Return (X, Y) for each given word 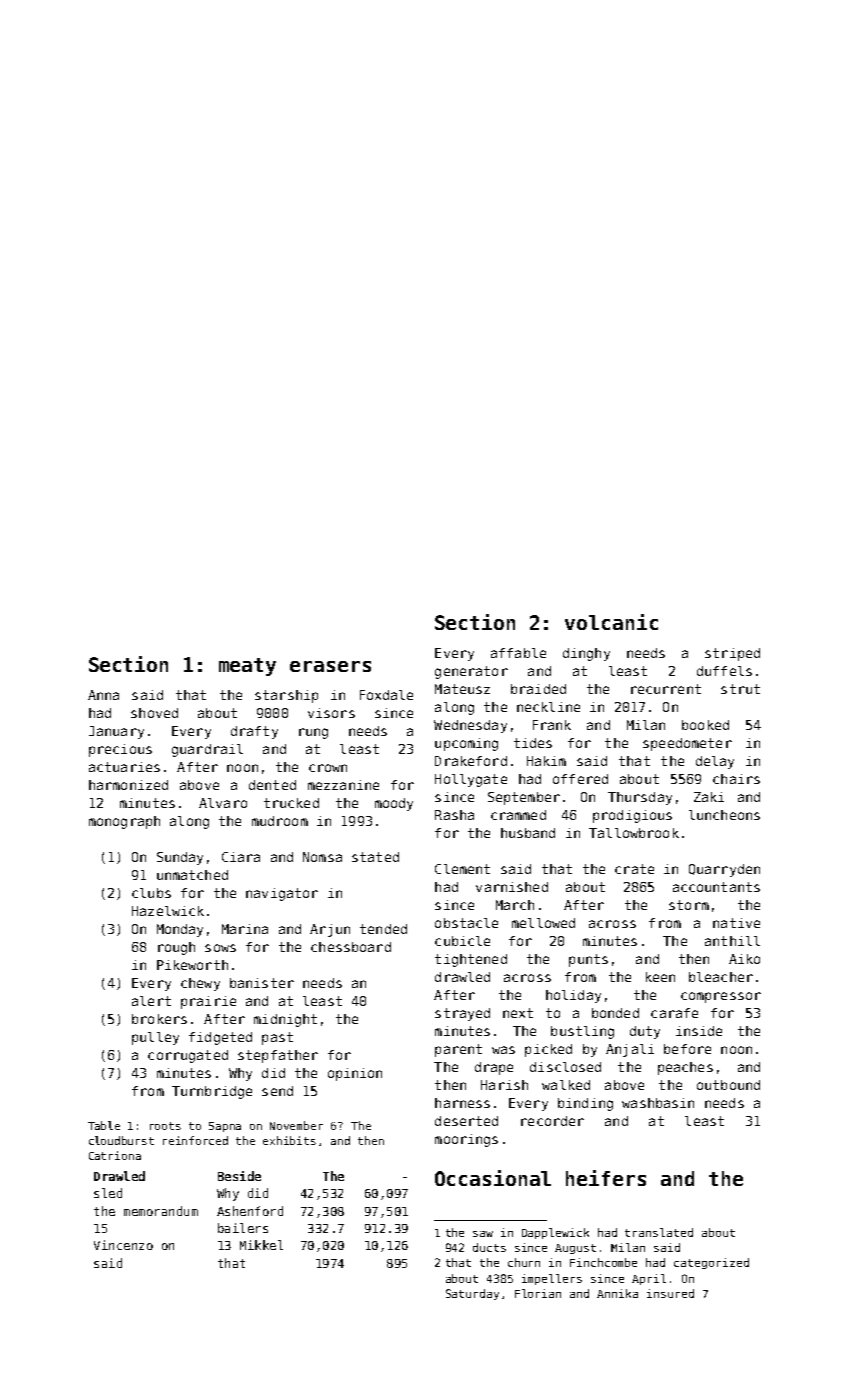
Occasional (493, 1178)
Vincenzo (123, 1245)
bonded (615, 1013)
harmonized (128, 785)
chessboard (351, 947)
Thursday (640, 798)
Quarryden (724, 870)
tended (383, 929)
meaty (247, 667)
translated (659, 1232)
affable (518, 653)
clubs (151, 893)
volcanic (611, 622)
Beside (239, 1176)
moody (394, 804)
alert (151, 1001)
